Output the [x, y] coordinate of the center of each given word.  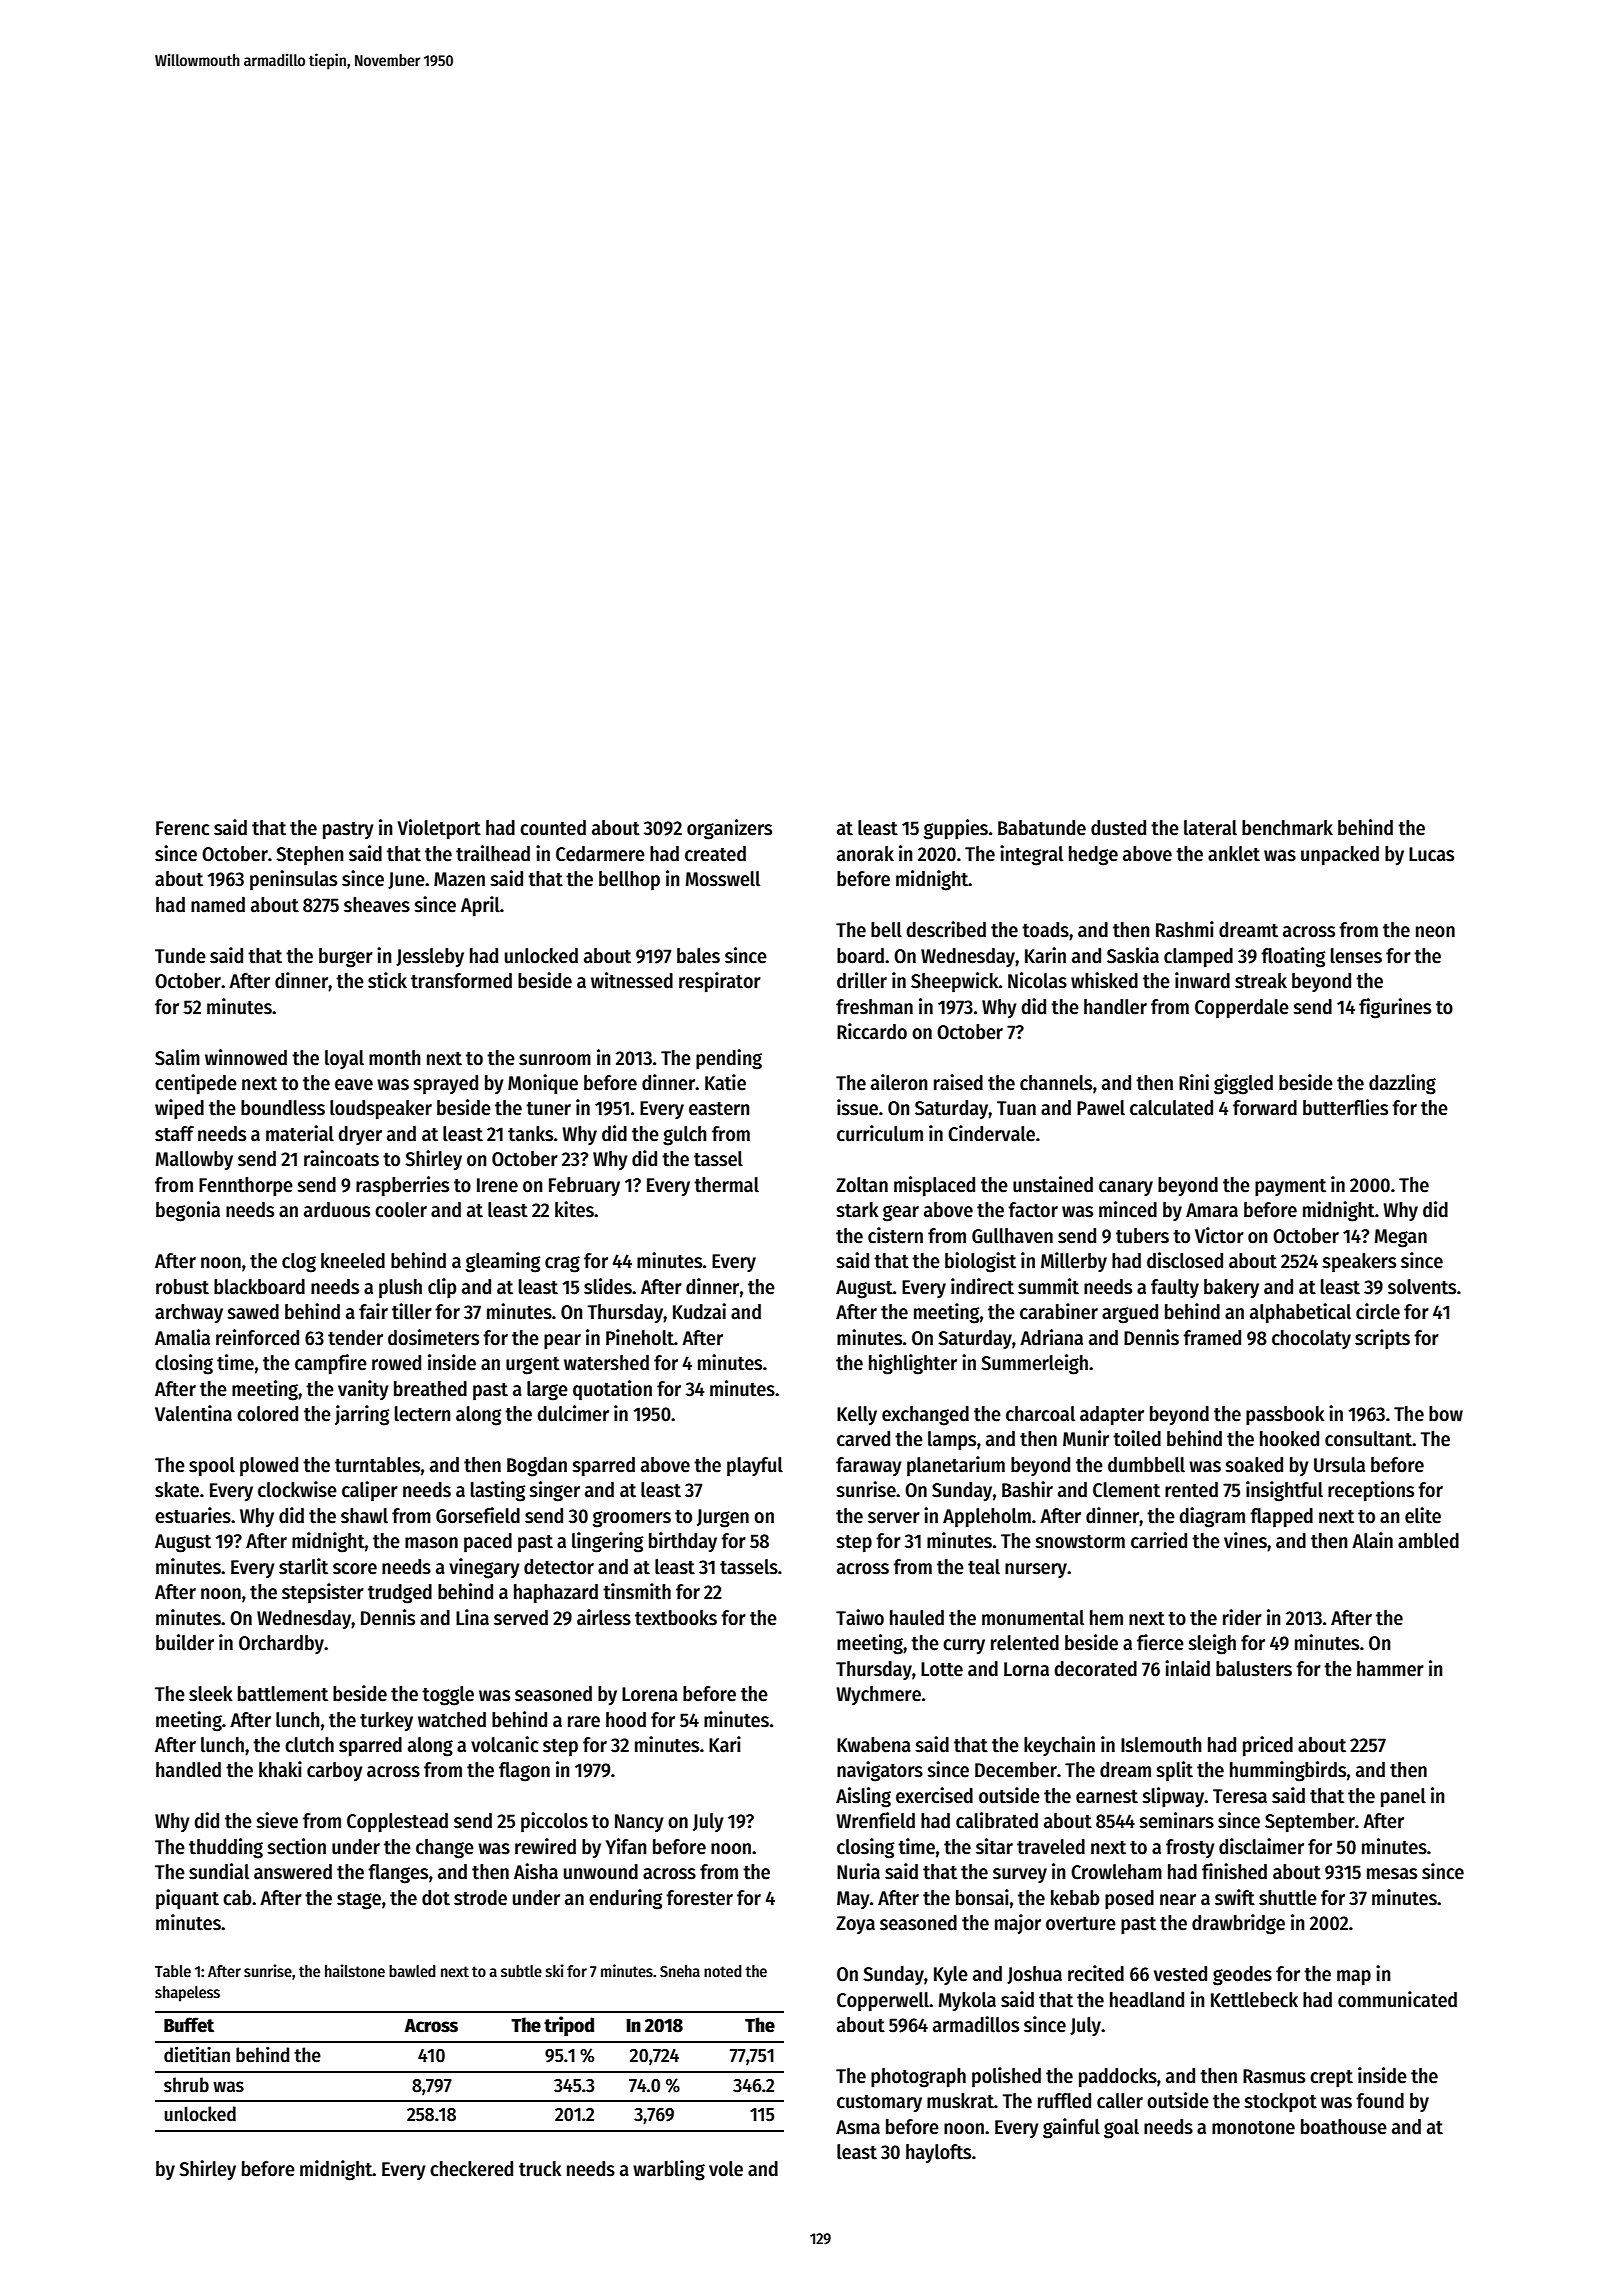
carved [863, 1439]
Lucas [1431, 854]
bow [1446, 1414]
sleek [210, 1694]
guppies [956, 829]
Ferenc [182, 828]
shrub [186, 2085]
